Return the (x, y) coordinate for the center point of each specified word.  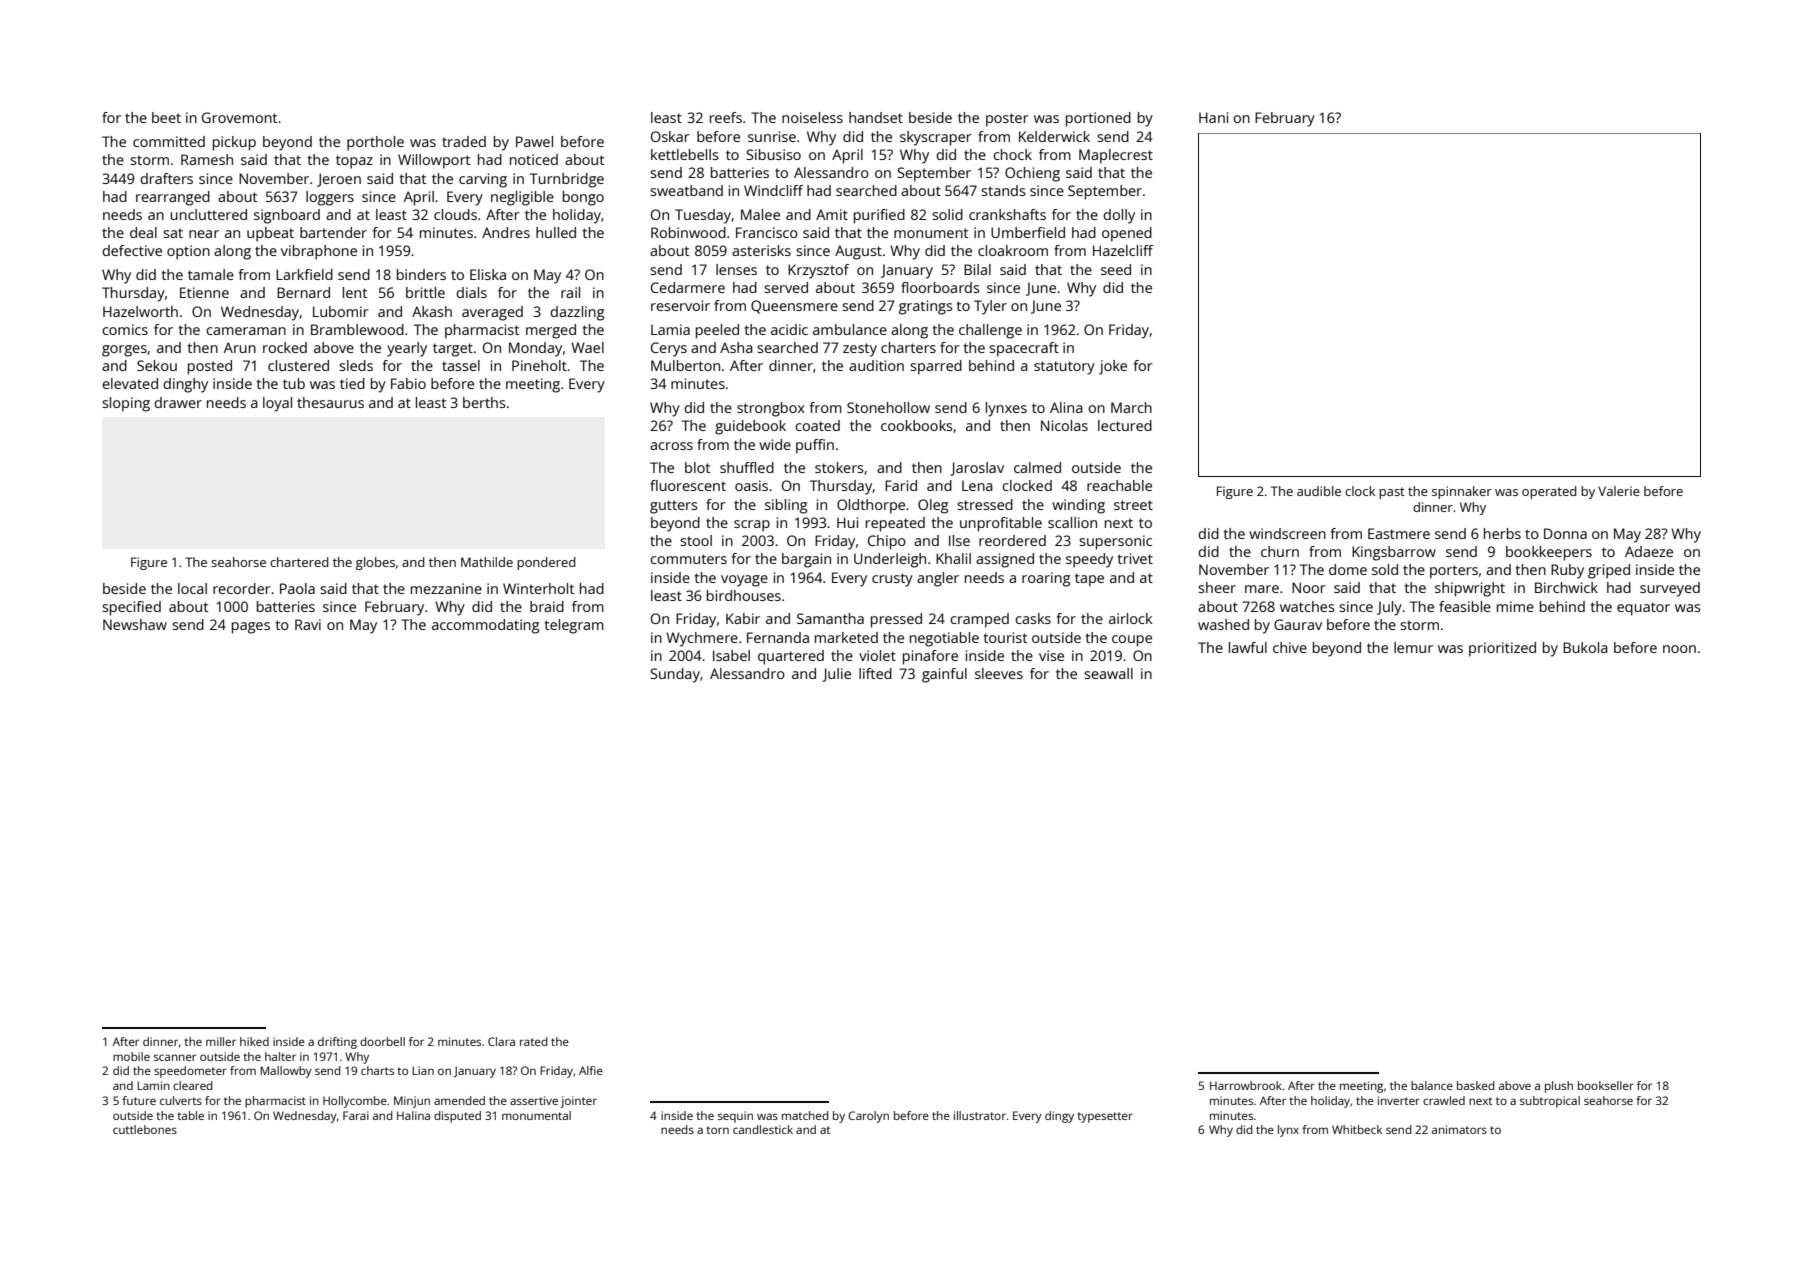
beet (166, 117)
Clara (501, 1041)
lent (355, 292)
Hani (1213, 117)
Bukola (1585, 647)
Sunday (675, 675)
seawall (1108, 673)
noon (1679, 649)
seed (1116, 269)
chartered (299, 562)
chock (1012, 154)
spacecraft (1024, 349)
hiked (254, 1041)
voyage (744, 581)
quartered (791, 657)
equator (1643, 609)
